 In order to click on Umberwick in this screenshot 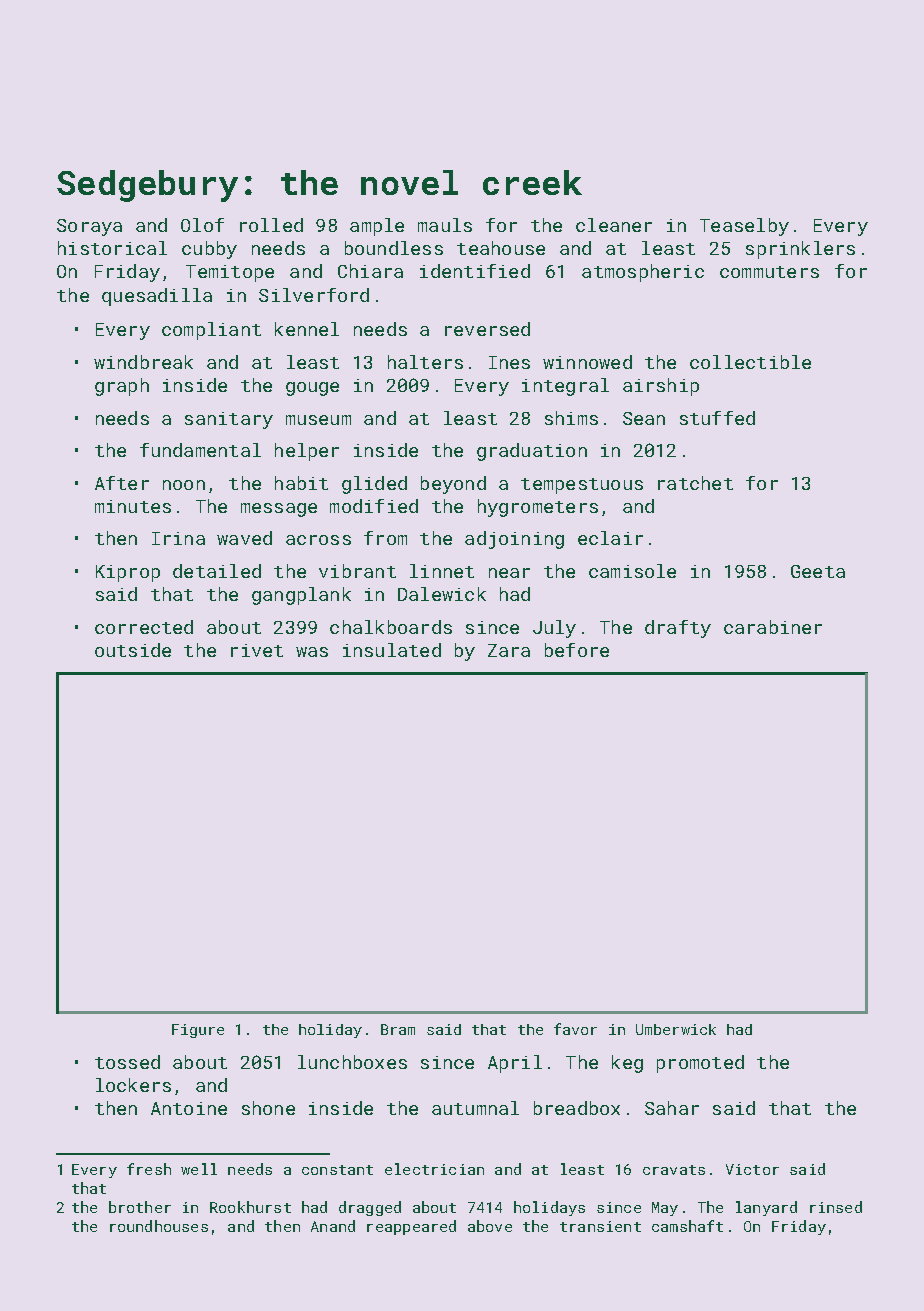, I will do `click(676, 1029)`.
